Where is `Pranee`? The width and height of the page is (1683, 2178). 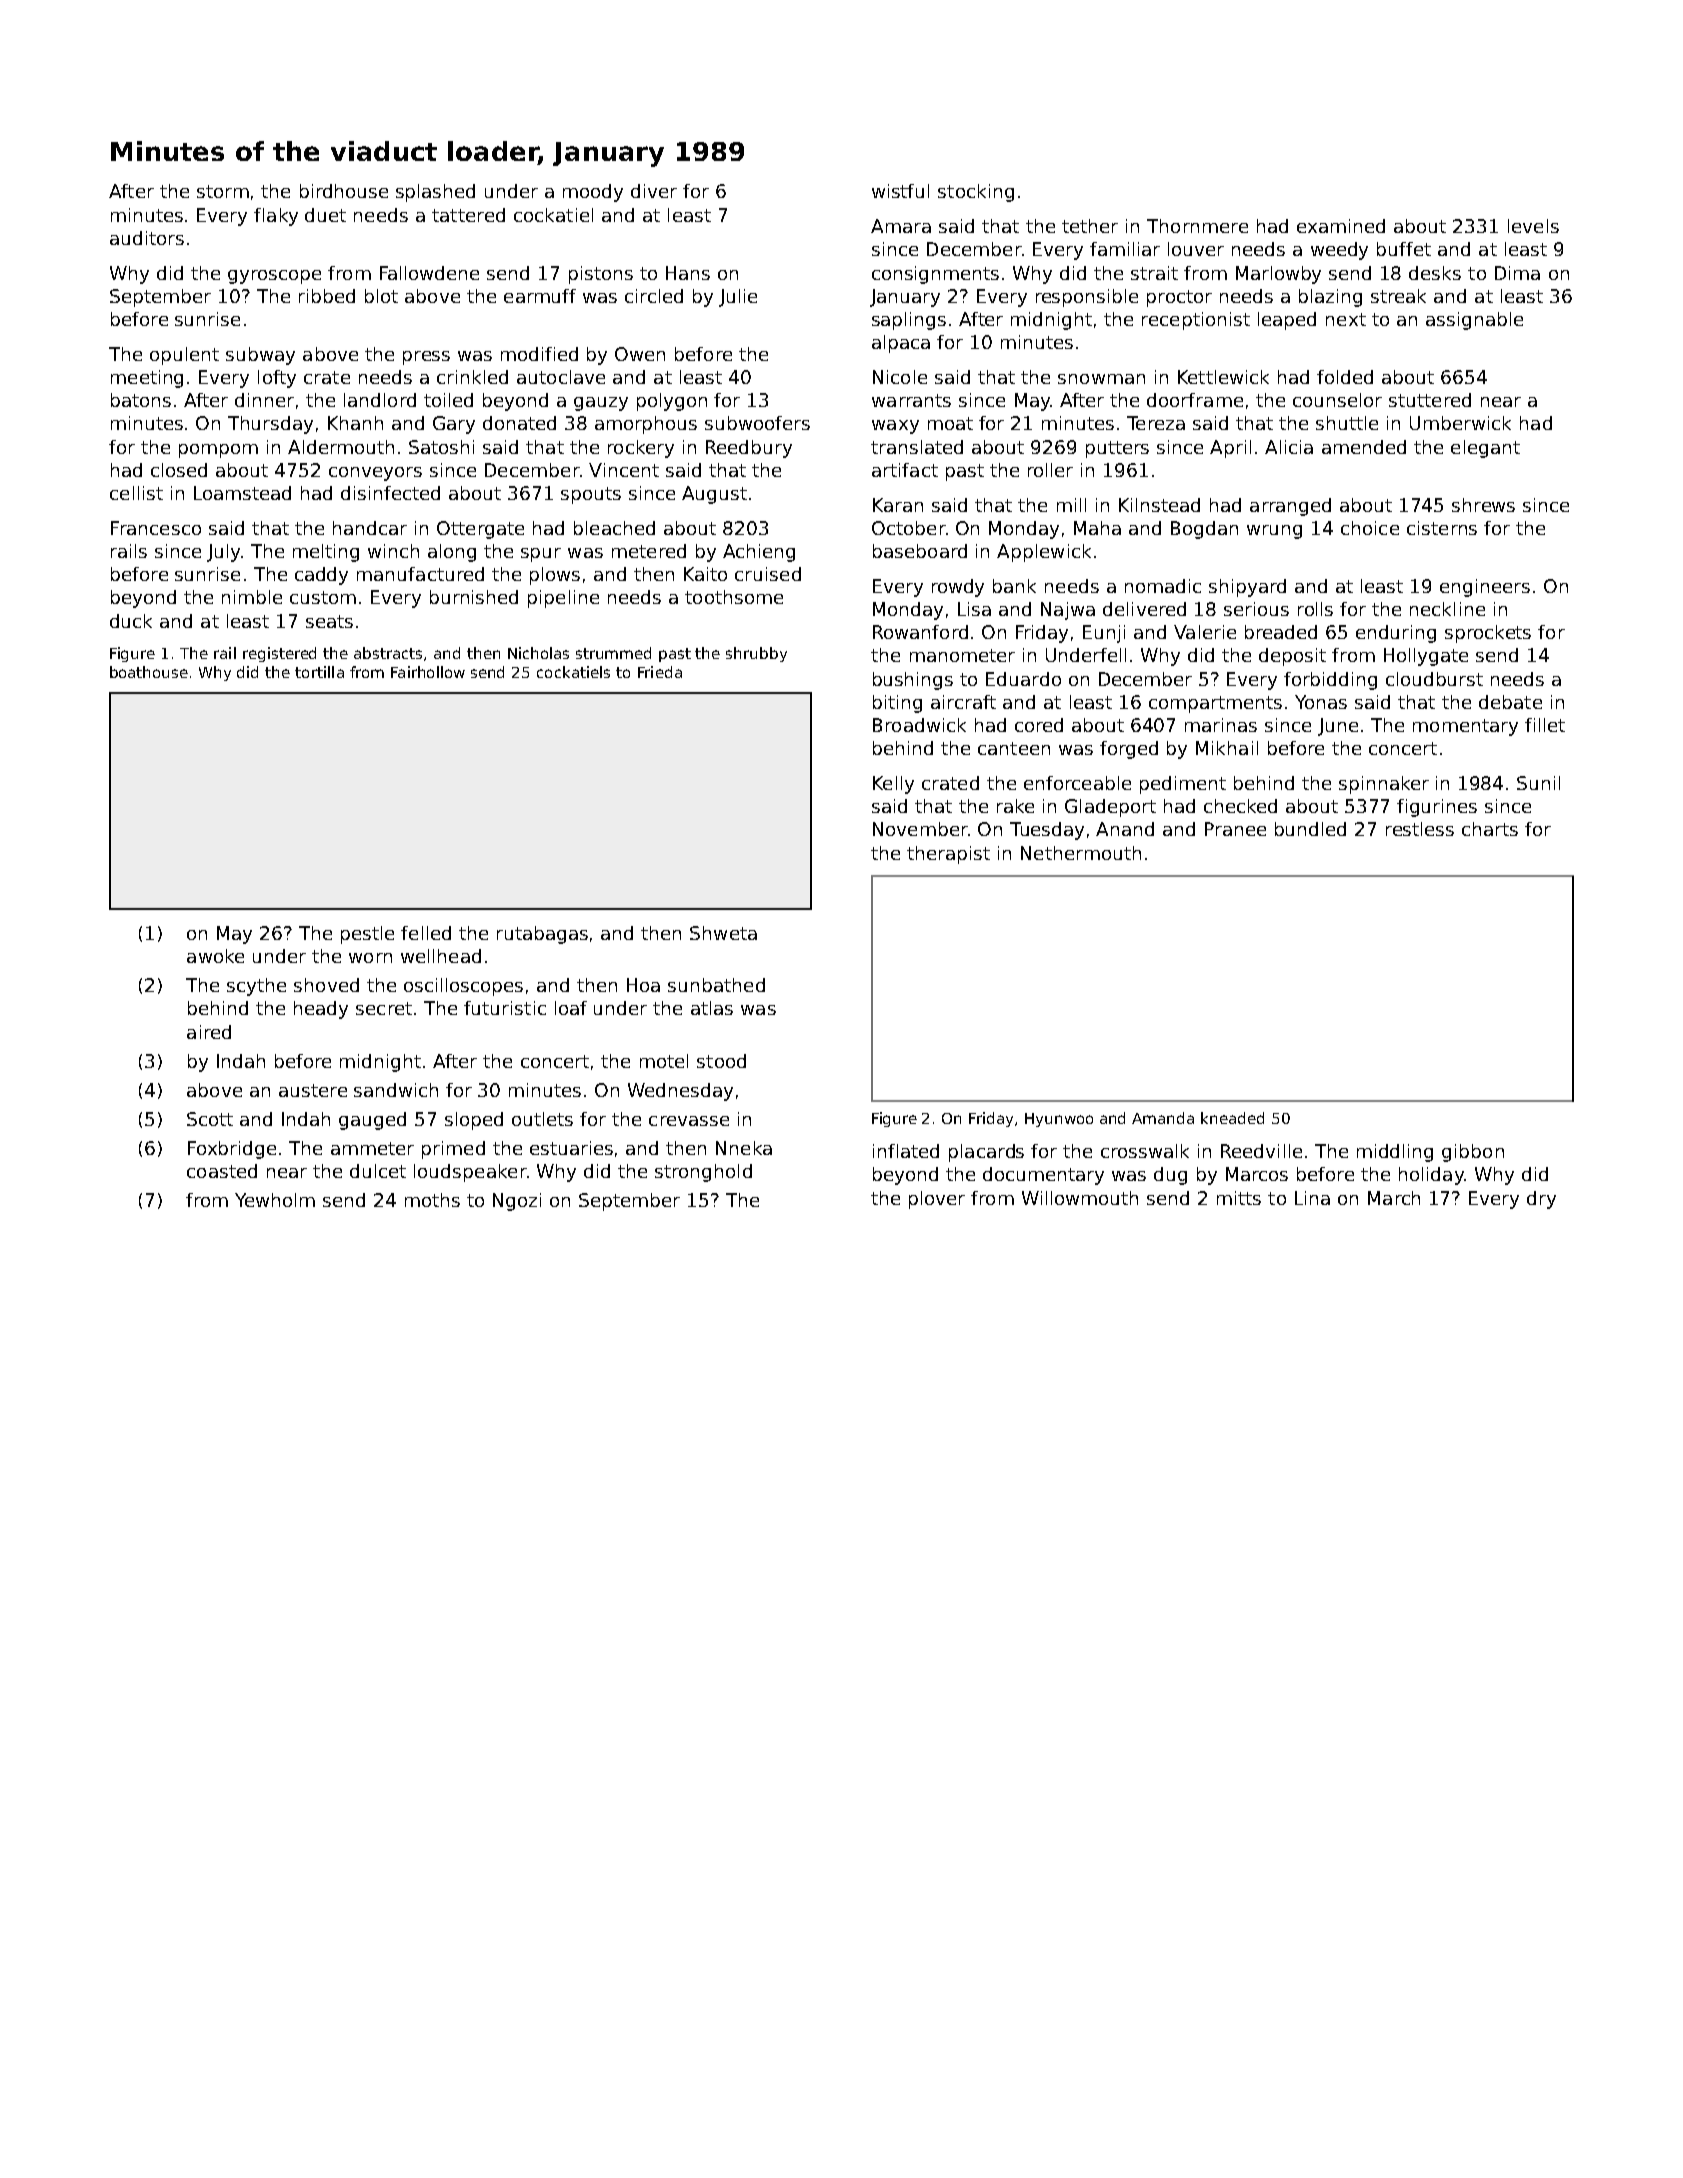
Pranee is located at coordinates (1235, 829).
